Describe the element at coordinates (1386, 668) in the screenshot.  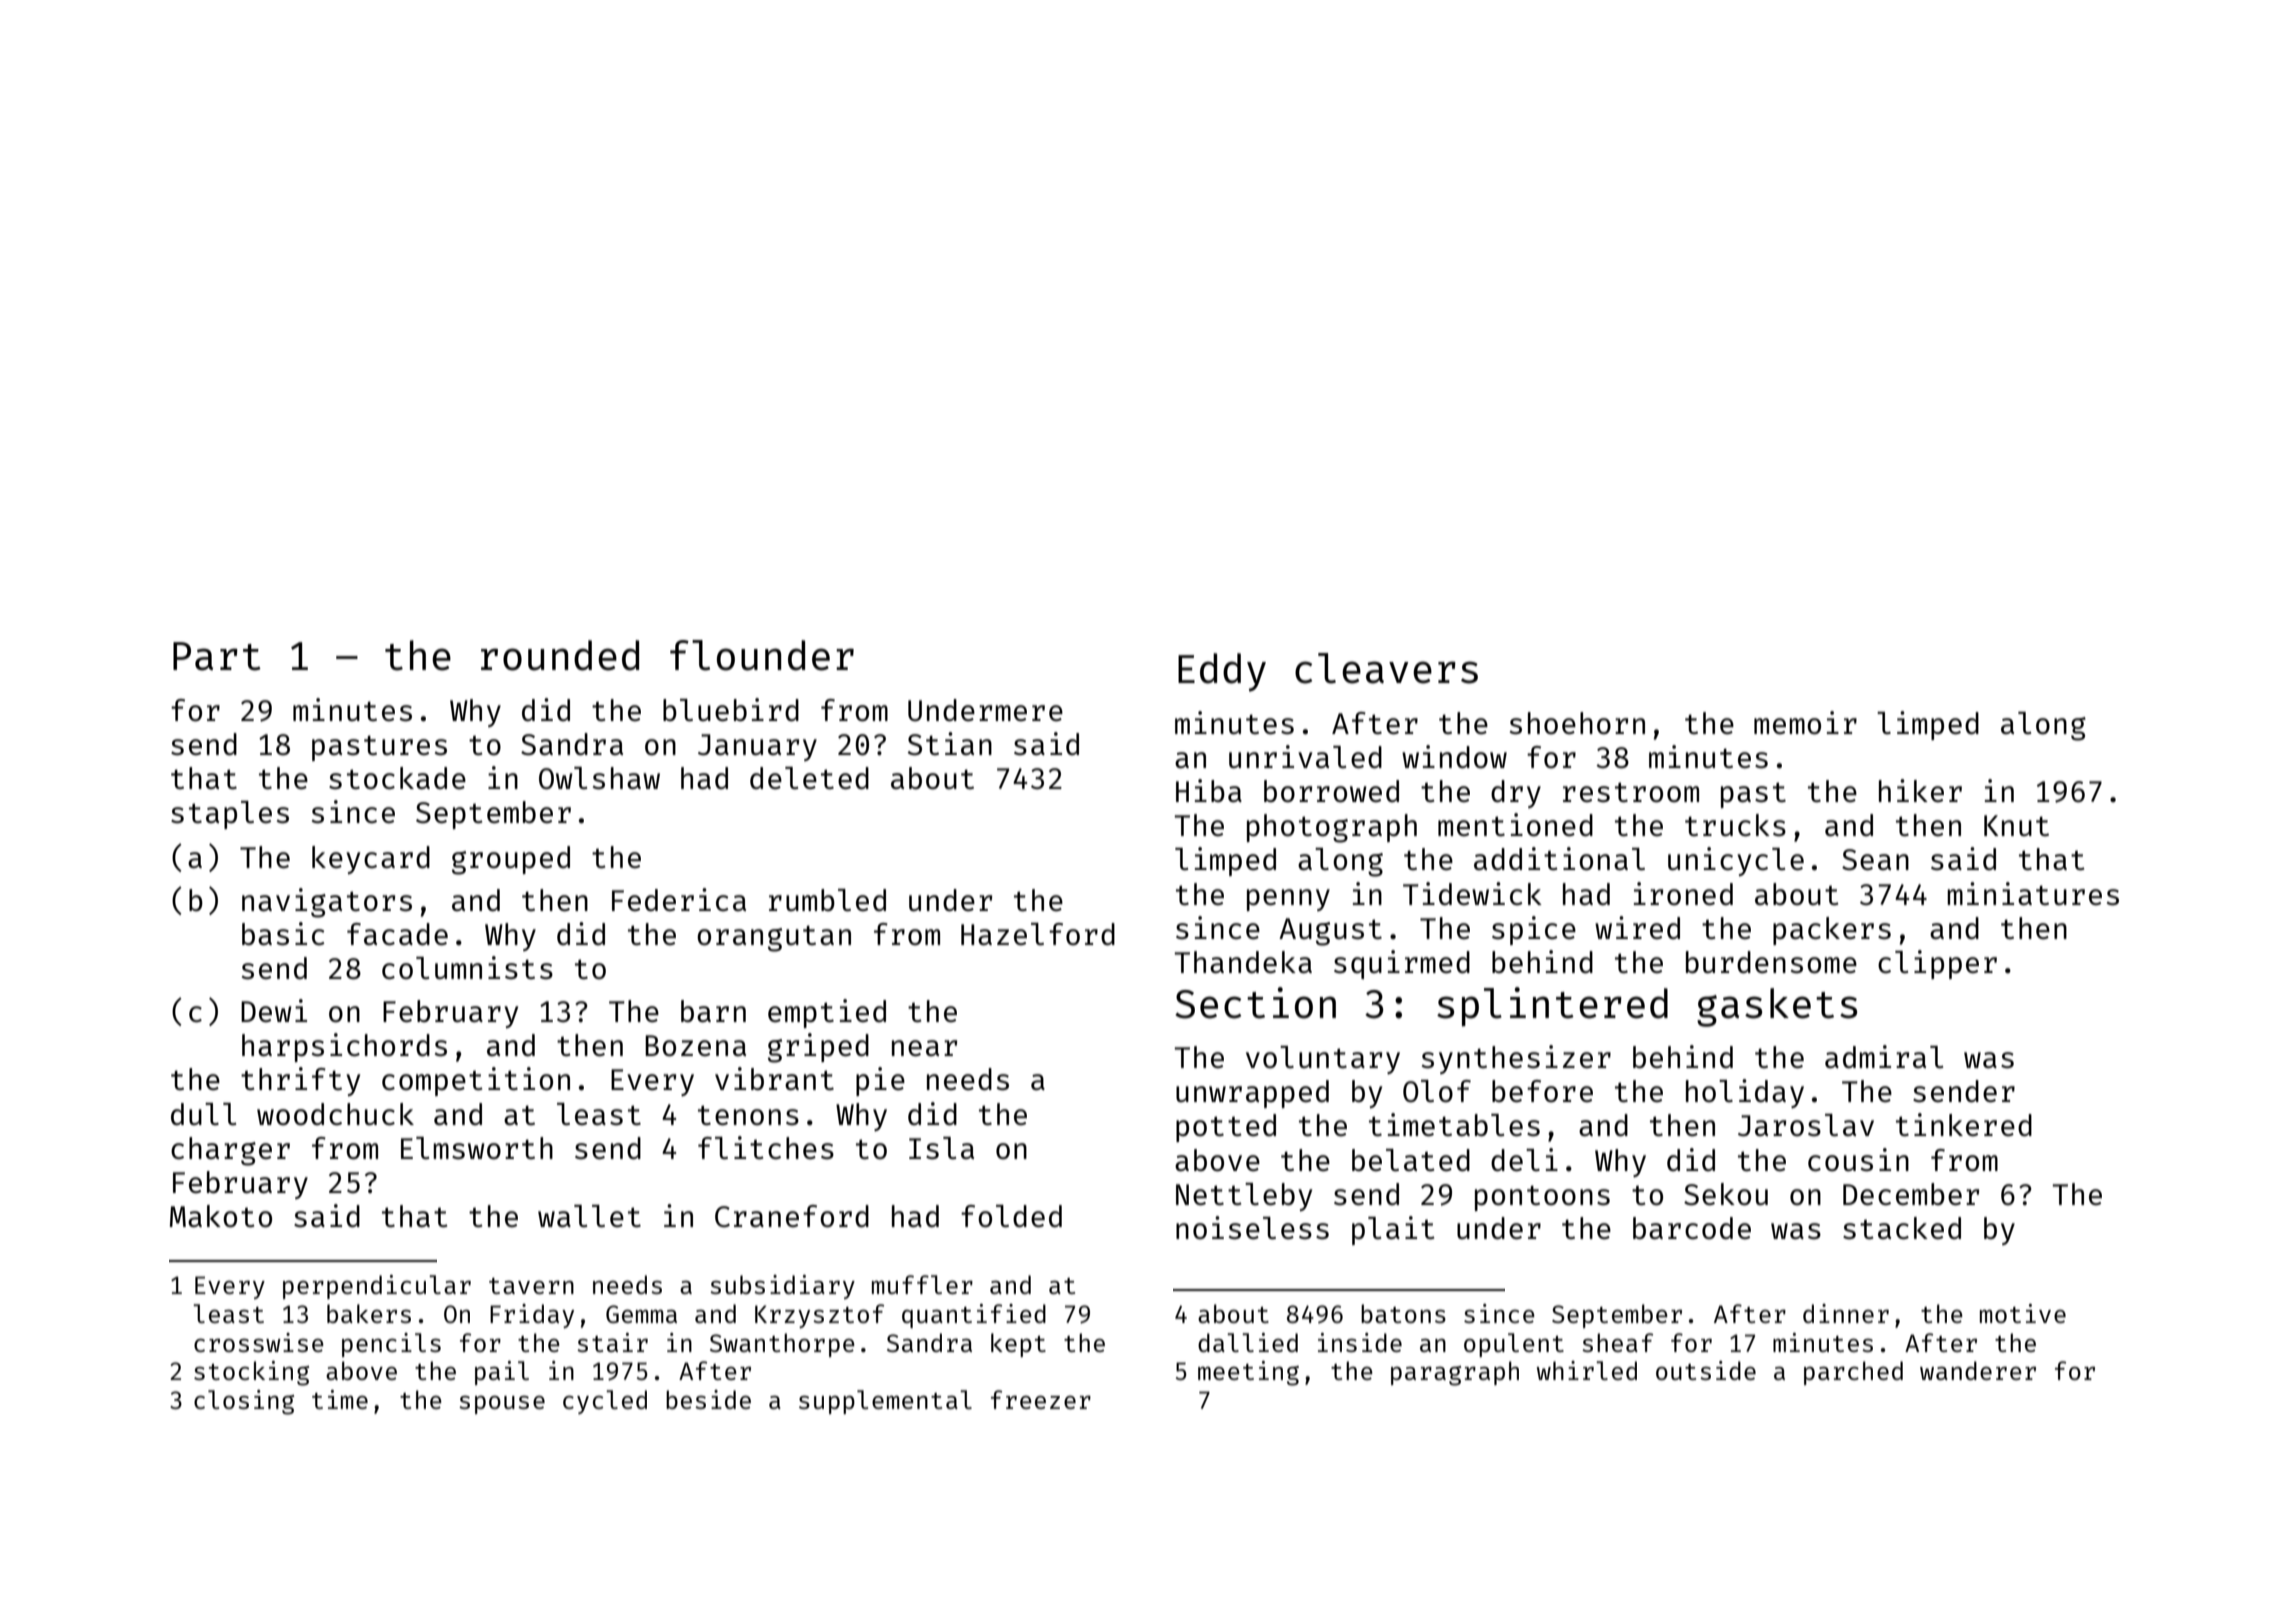
I see `cleavers` at that location.
